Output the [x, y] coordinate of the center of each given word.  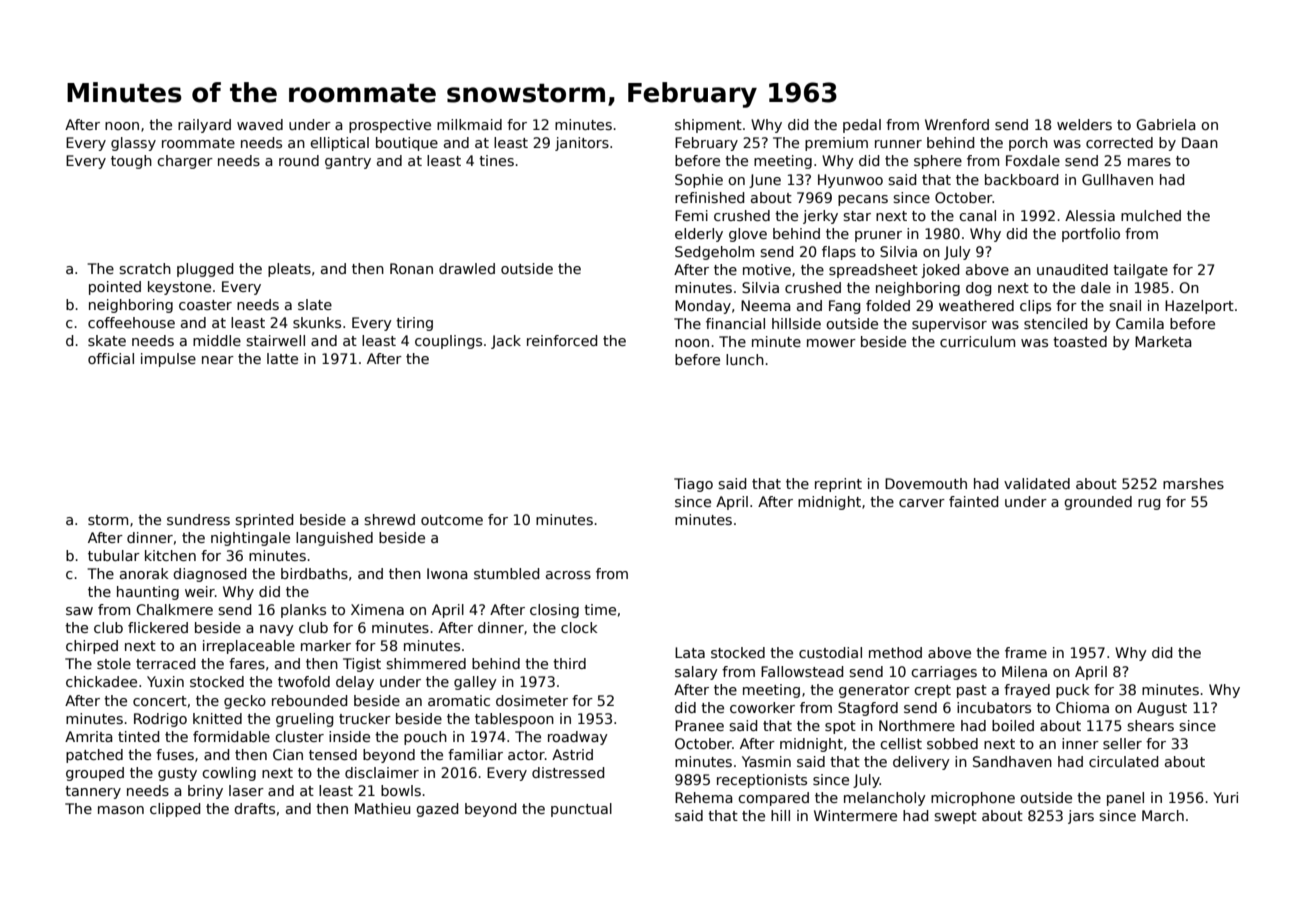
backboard [1021, 179]
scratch [145, 268]
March [1163, 815]
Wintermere [855, 815]
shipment [708, 126]
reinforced [562, 340]
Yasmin [766, 761]
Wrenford [957, 124]
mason [121, 810]
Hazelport [1199, 307]
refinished [709, 197]
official [111, 358]
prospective [390, 126]
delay [355, 683]
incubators [994, 707]
